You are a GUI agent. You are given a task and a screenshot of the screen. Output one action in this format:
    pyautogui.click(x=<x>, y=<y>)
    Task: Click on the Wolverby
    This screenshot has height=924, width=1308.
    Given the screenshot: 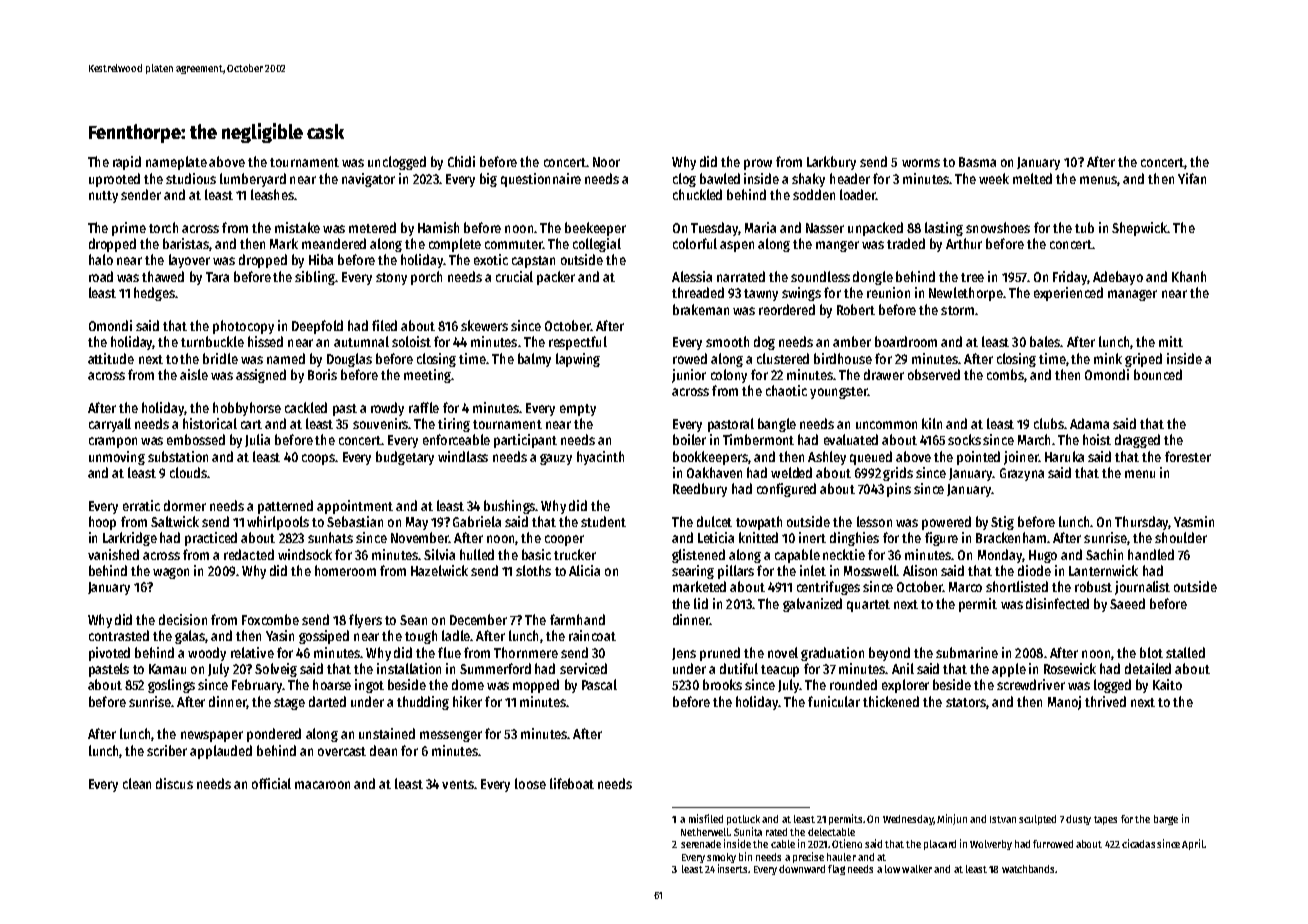 What is the action you would take?
    pyautogui.click(x=991, y=845)
